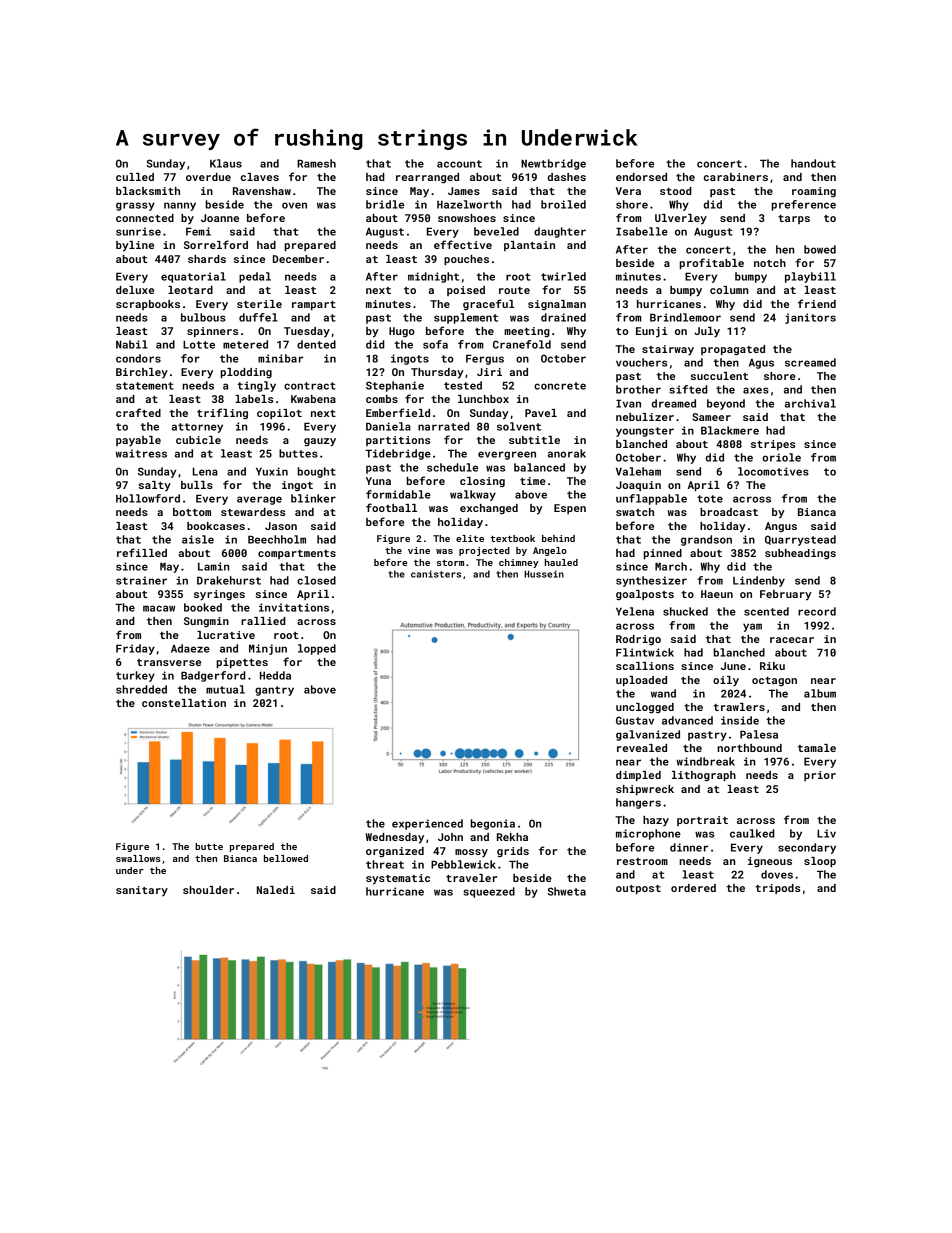  Describe the element at coordinates (208, 177) in the screenshot. I see `overdue` at that location.
